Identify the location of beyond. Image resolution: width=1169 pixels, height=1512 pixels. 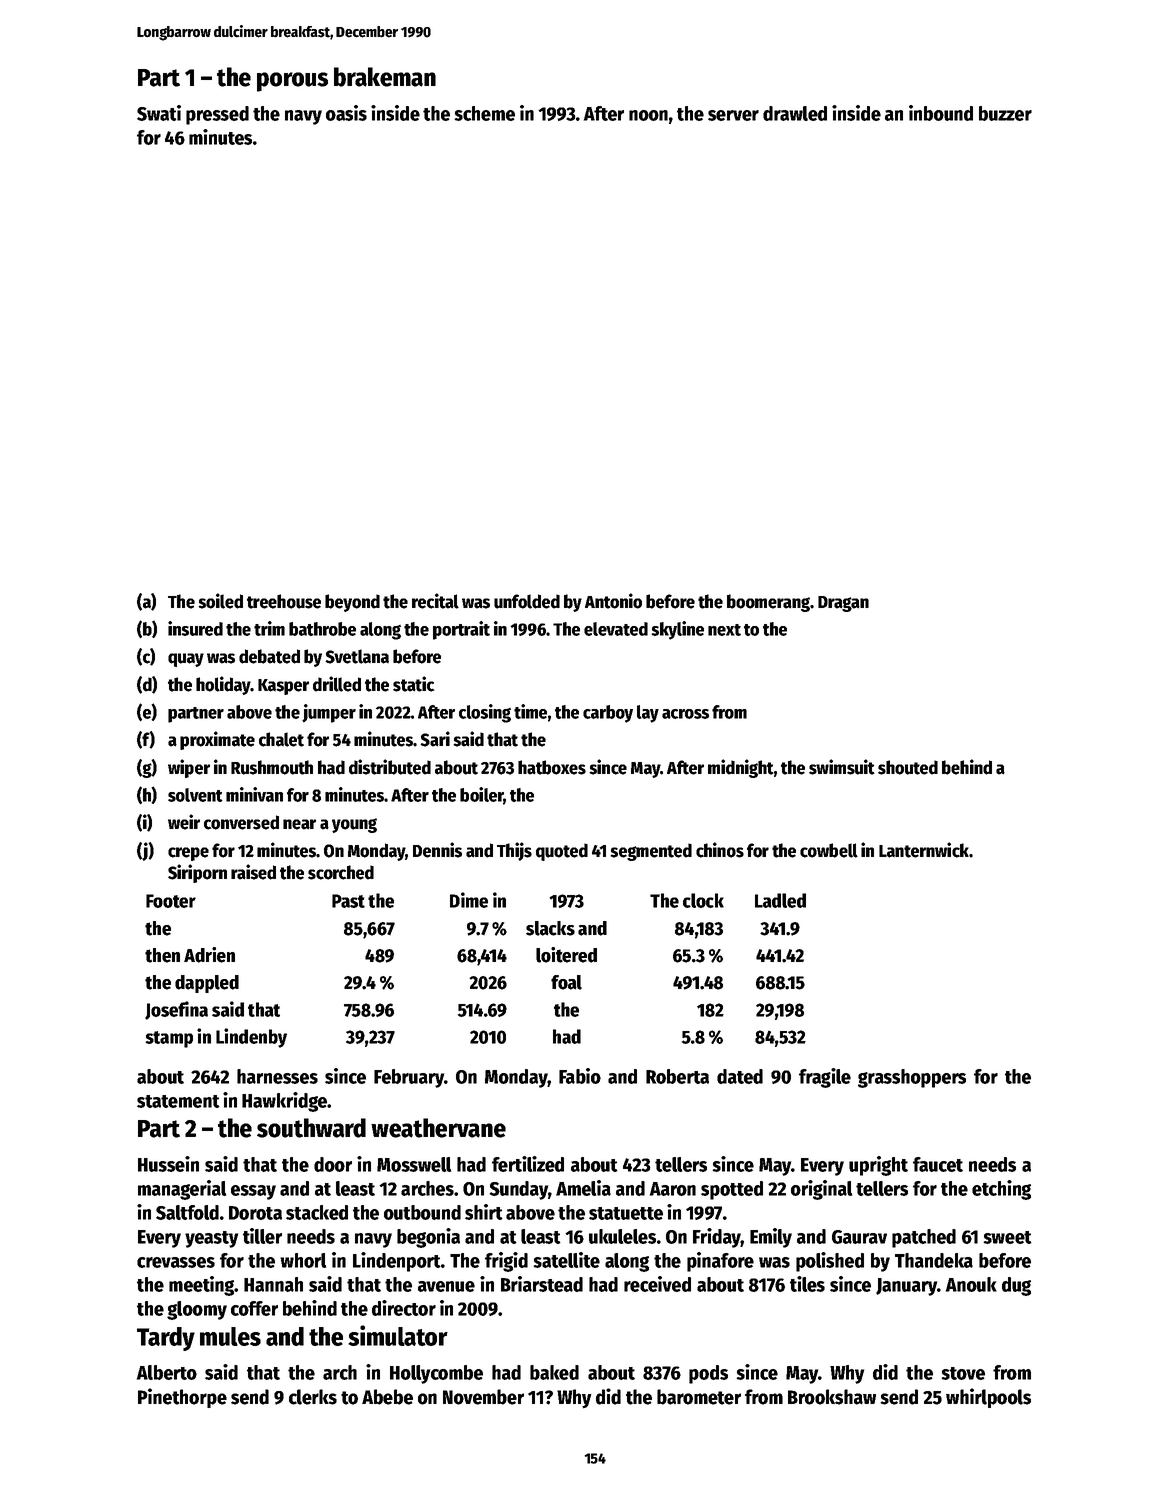
(352, 603).
